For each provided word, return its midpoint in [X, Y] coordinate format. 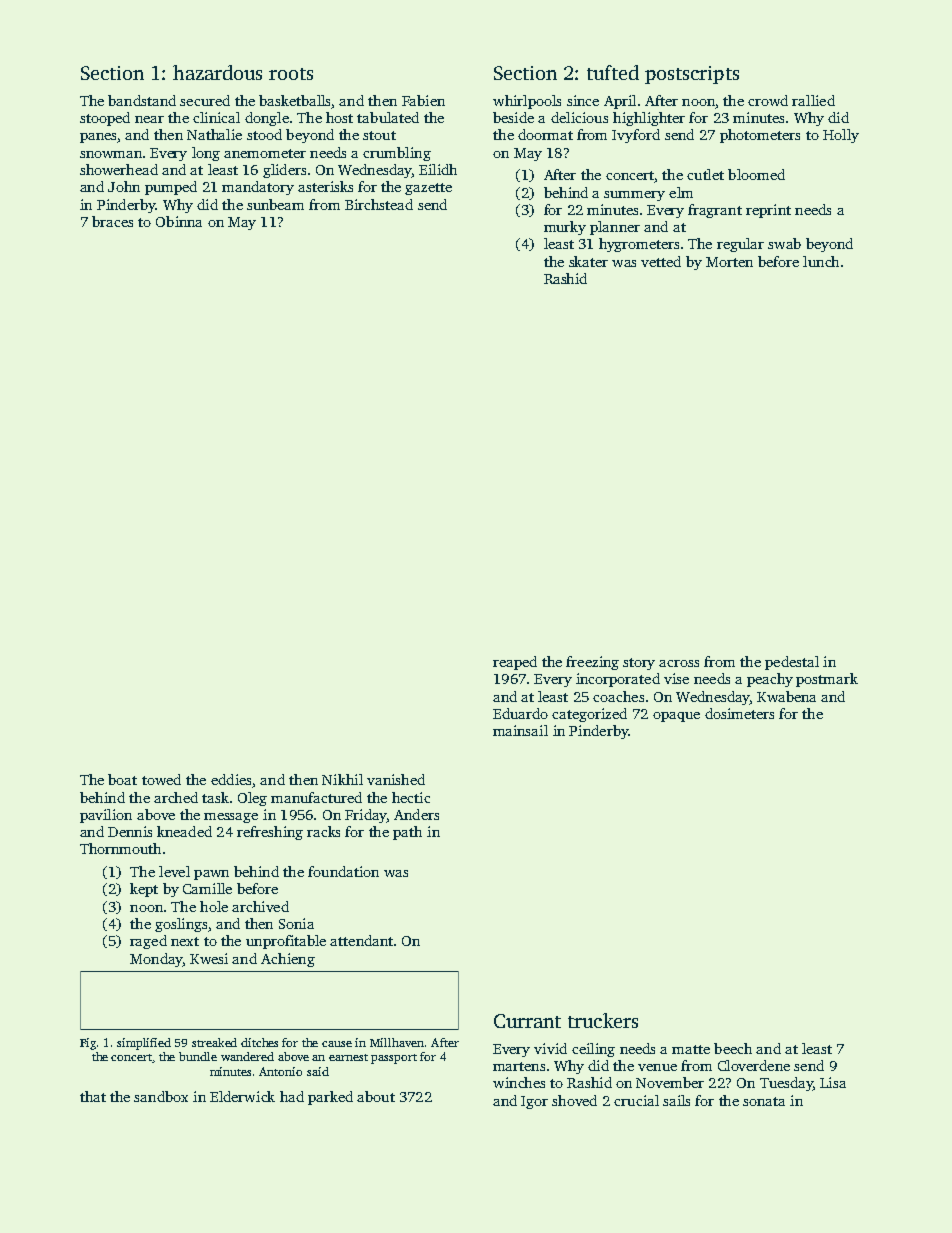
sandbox [161, 1096]
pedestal [792, 663]
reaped [515, 663]
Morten [729, 262]
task [215, 797]
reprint [768, 211]
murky [565, 228]
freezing [592, 663]
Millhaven [397, 1042]
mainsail [520, 730]
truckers [603, 1020]
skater [588, 261]
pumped [171, 188]
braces [112, 221]
